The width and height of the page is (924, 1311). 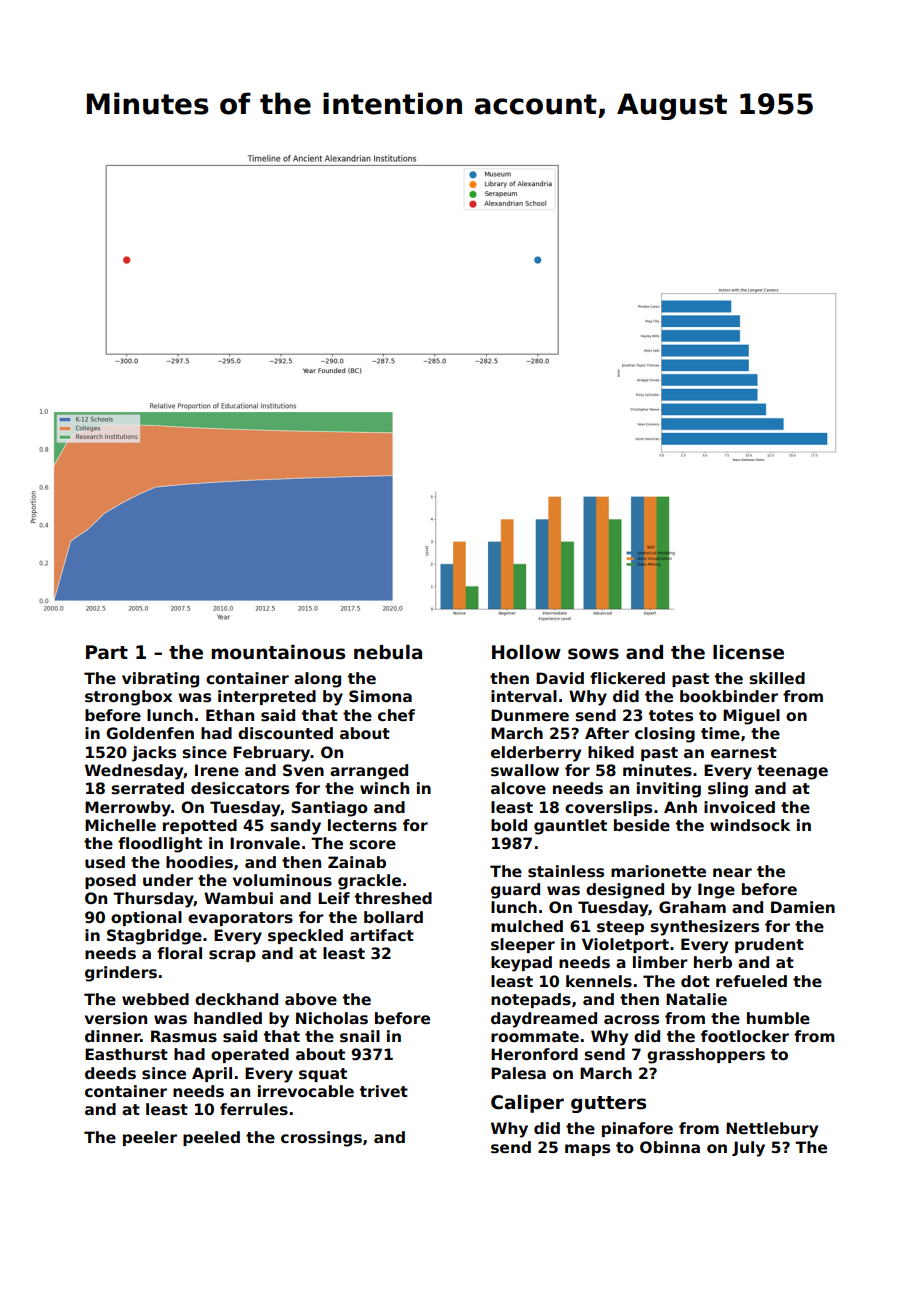 What do you see at coordinates (278, 652) in the page?
I see `mountainous` at bounding box center [278, 652].
